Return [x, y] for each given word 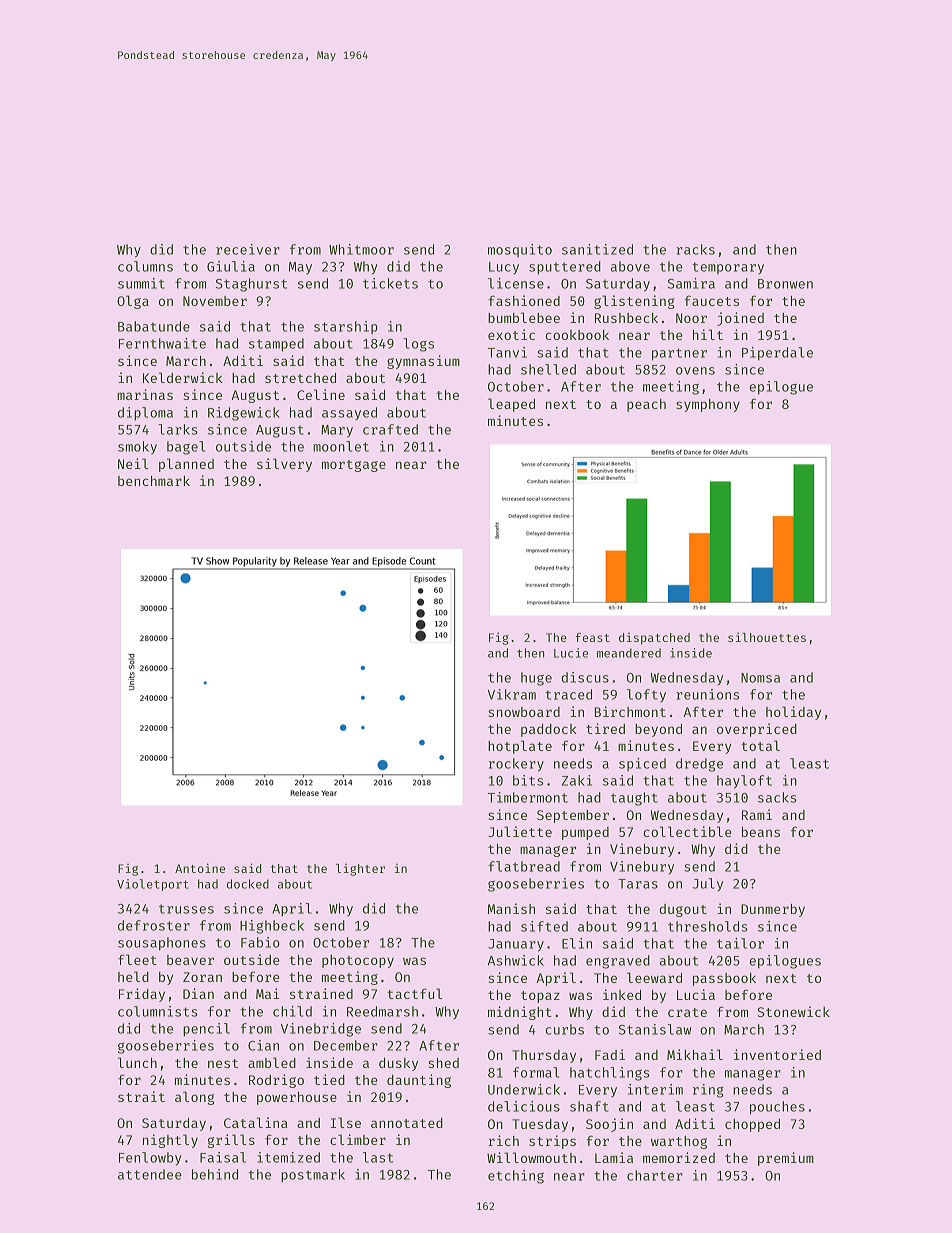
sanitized [597, 249]
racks [695, 249]
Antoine [200, 868]
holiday [793, 713]
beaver [190, 960]
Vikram [512, 694]
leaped [511, 405]
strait [141, 1096]
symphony [708, 405]
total [760, 745]
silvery [284, 465]
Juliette [520, 831]
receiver [248, 249]
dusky [398, 1064]
